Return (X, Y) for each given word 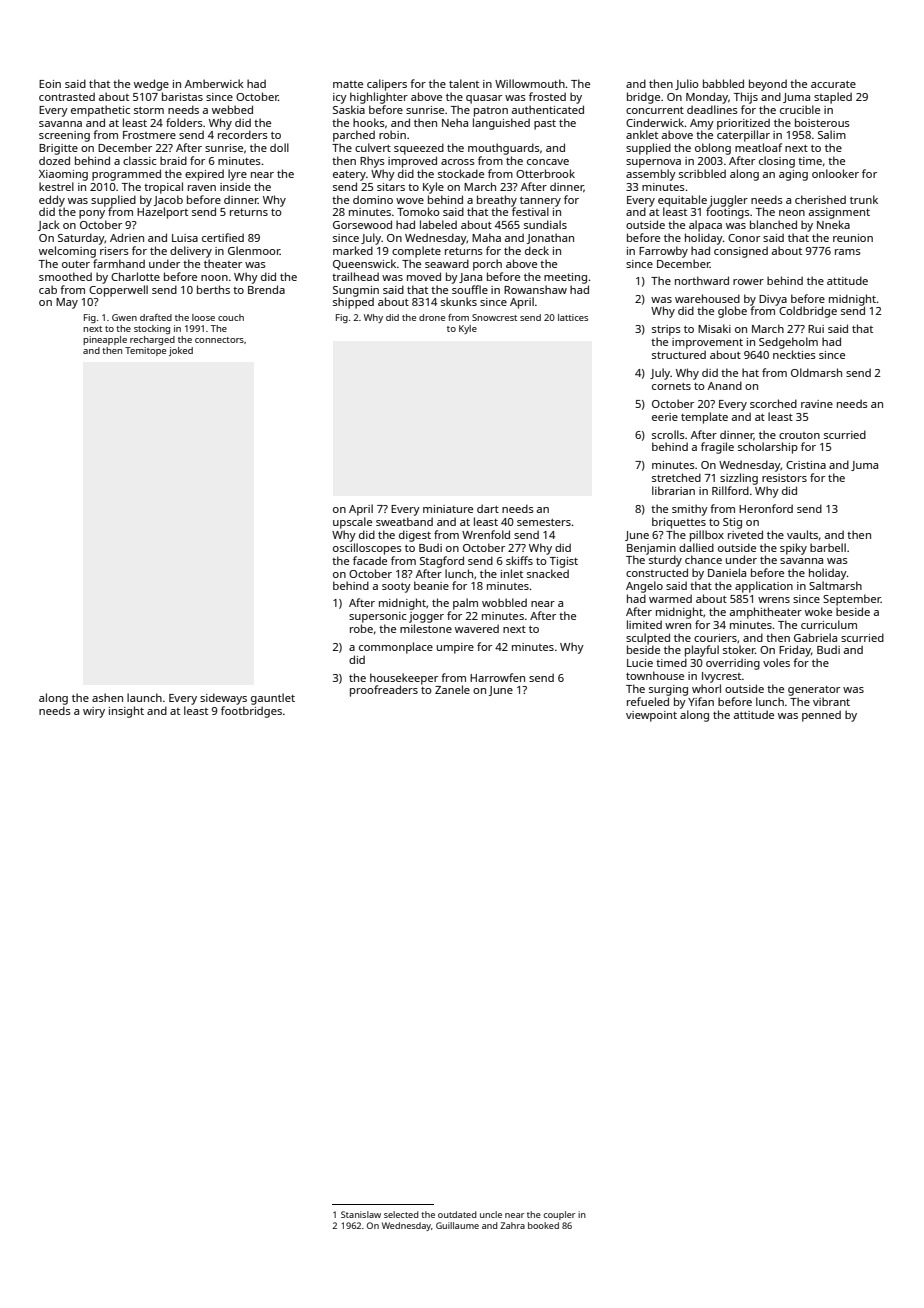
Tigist (564, 562)
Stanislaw (361, 1214)
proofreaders (384, 691)
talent (464, 83)
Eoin (50, 84)
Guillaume (457, 1225)
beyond (768, 85)
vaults (802, 534)
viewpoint (651, 716)
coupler (559, 1215)
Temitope (145, 351)
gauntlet (273, 699)
